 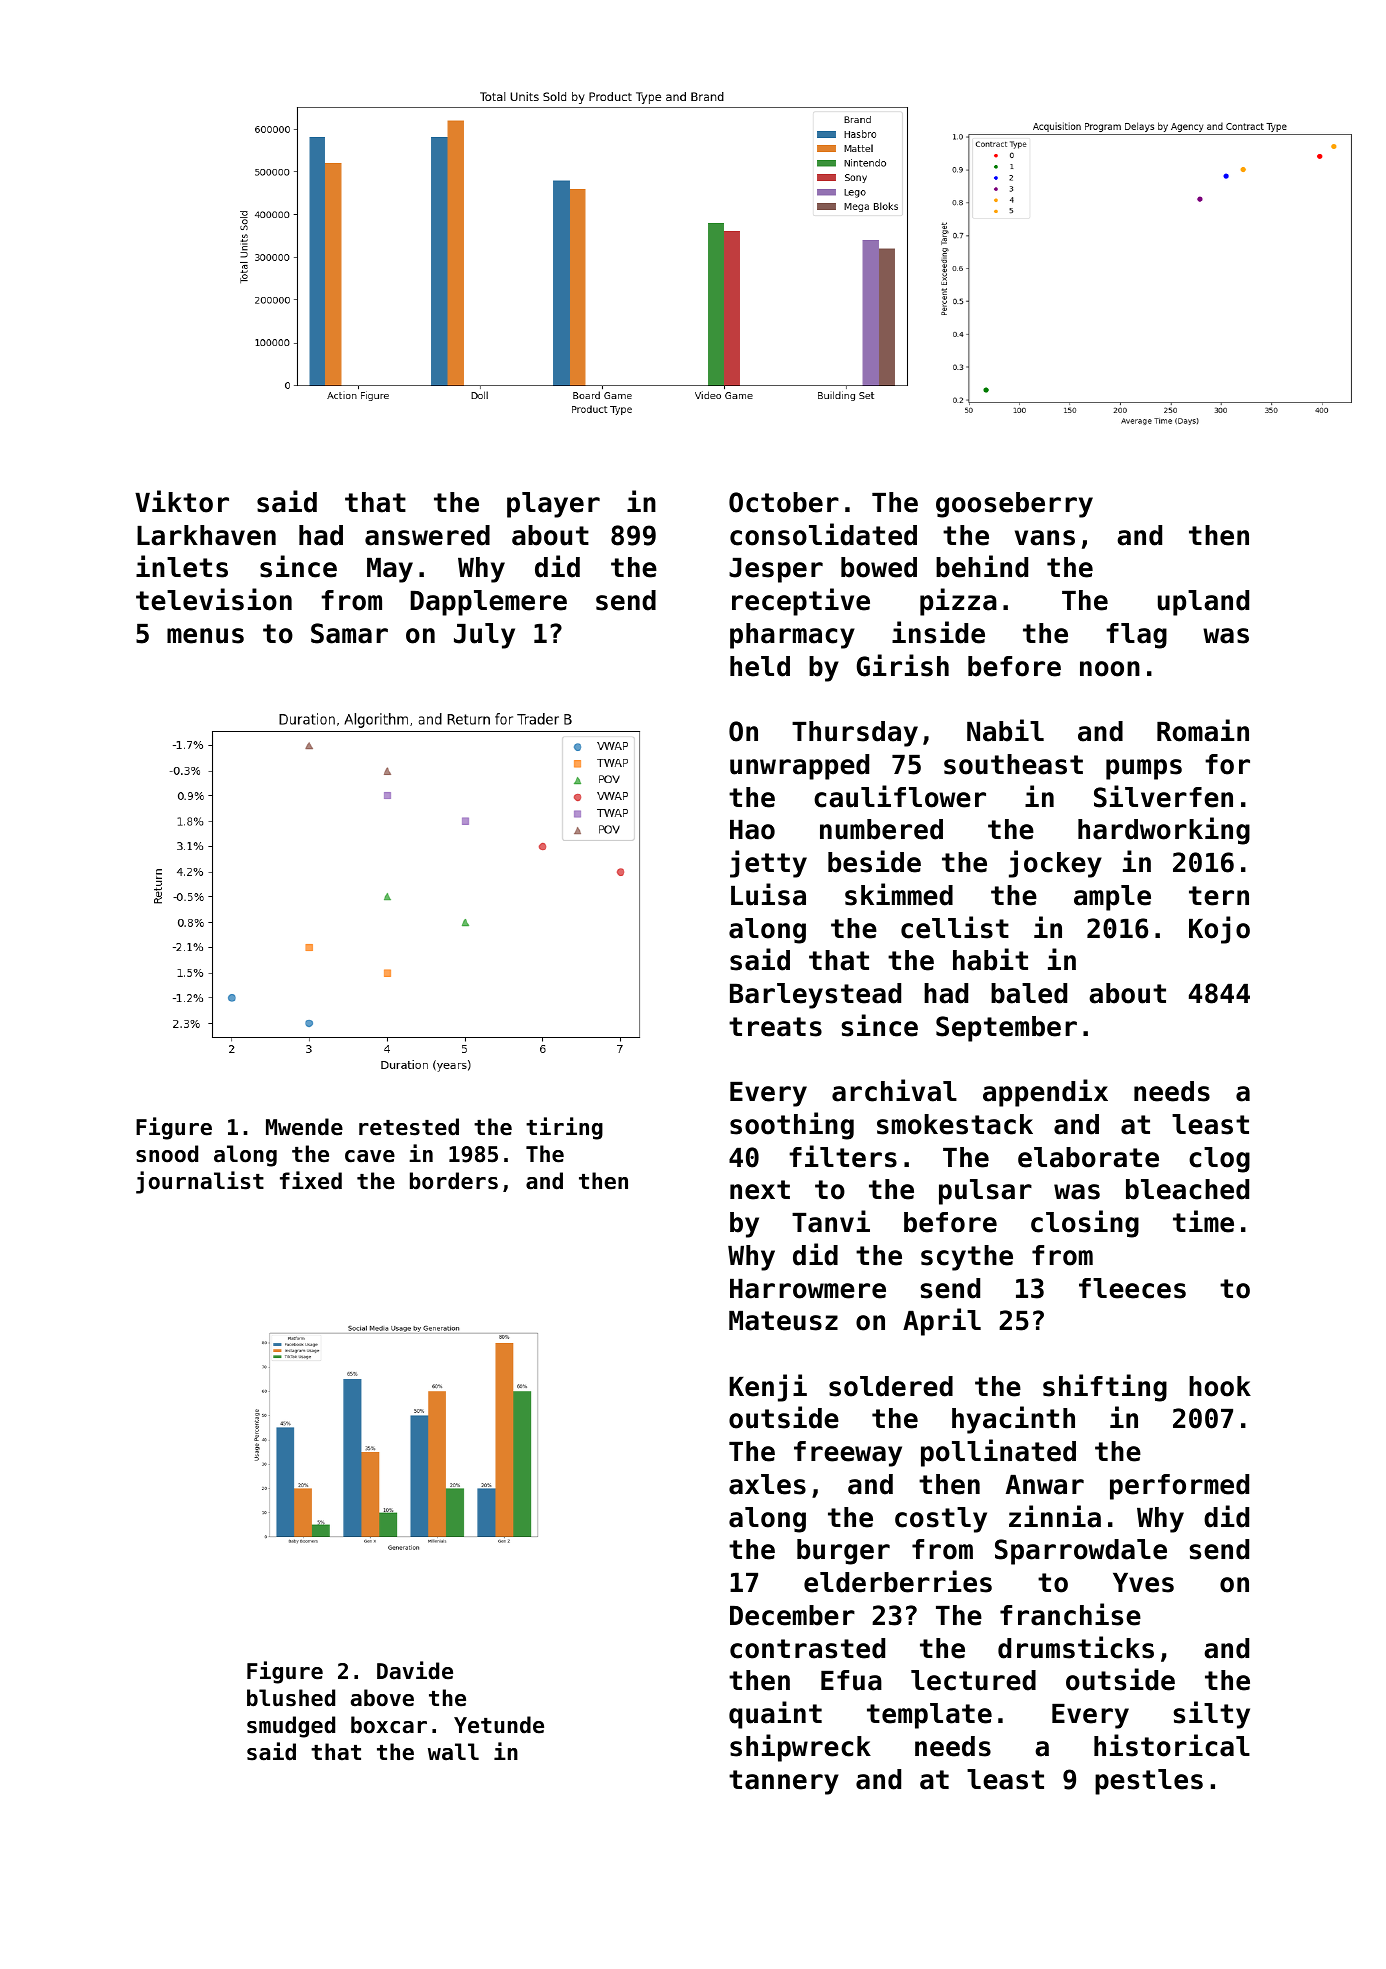 What do you see at coordinates (792, 1126) in the screenshot?
I see `soothing` at bounding box center [792, 1126].
